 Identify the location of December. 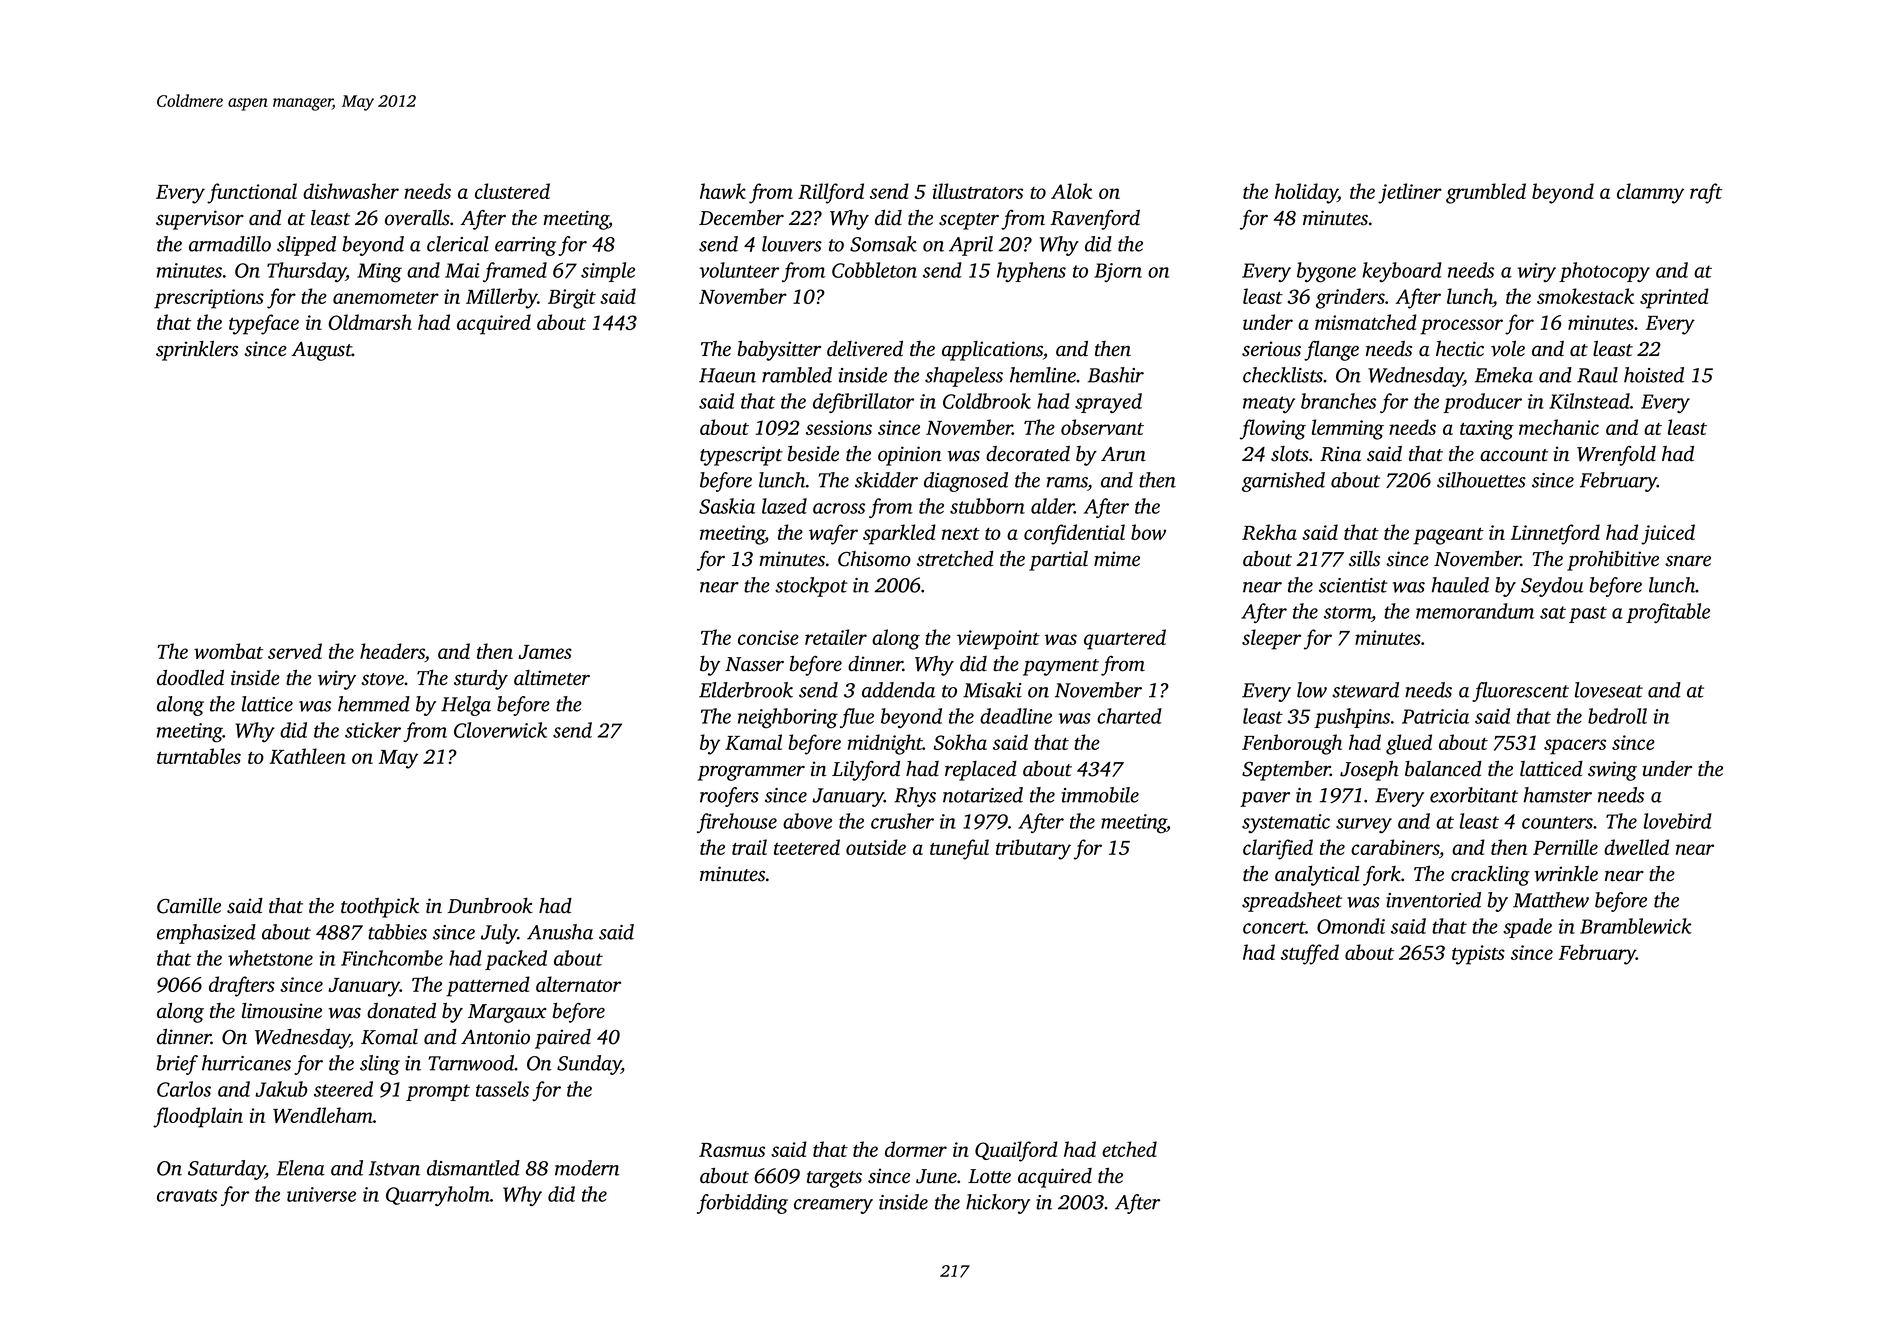
(741, 218).
